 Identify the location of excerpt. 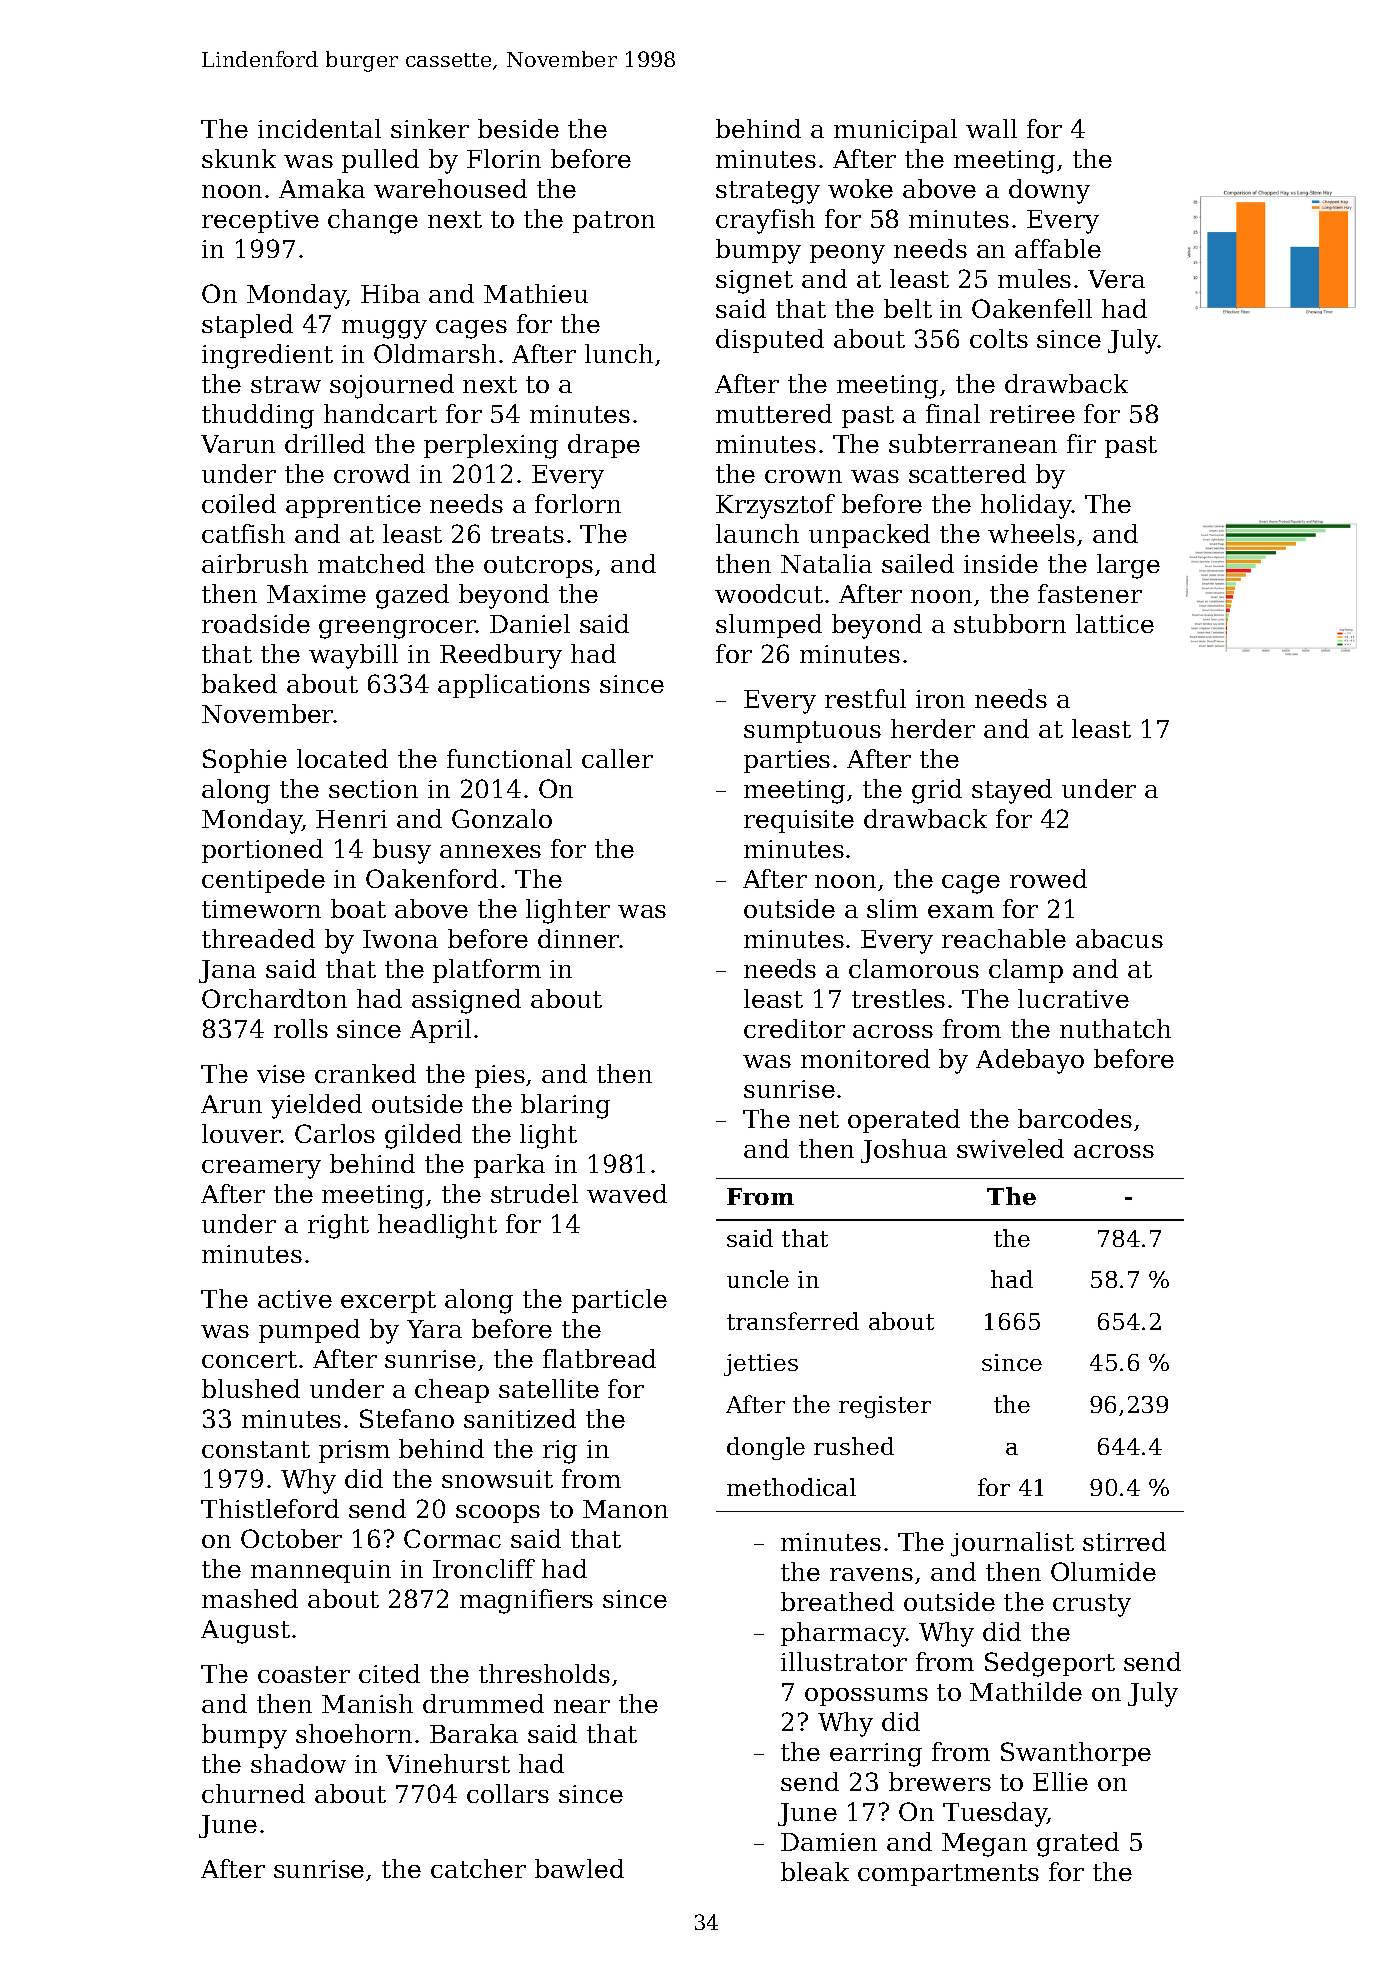
(388, 1302).
